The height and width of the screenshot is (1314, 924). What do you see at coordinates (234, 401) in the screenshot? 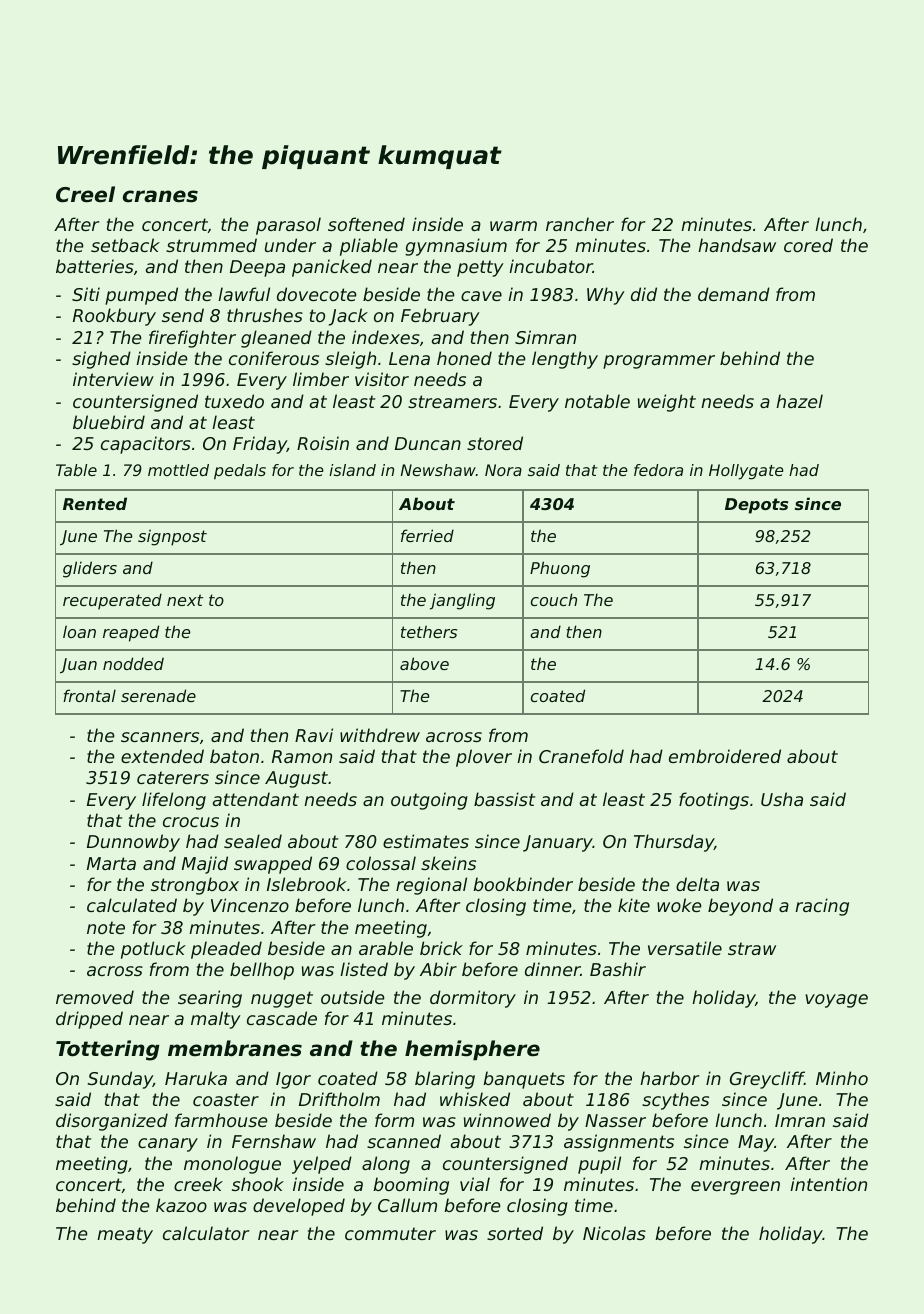
I see `tuxedo` at bounding box center [234, 401].
